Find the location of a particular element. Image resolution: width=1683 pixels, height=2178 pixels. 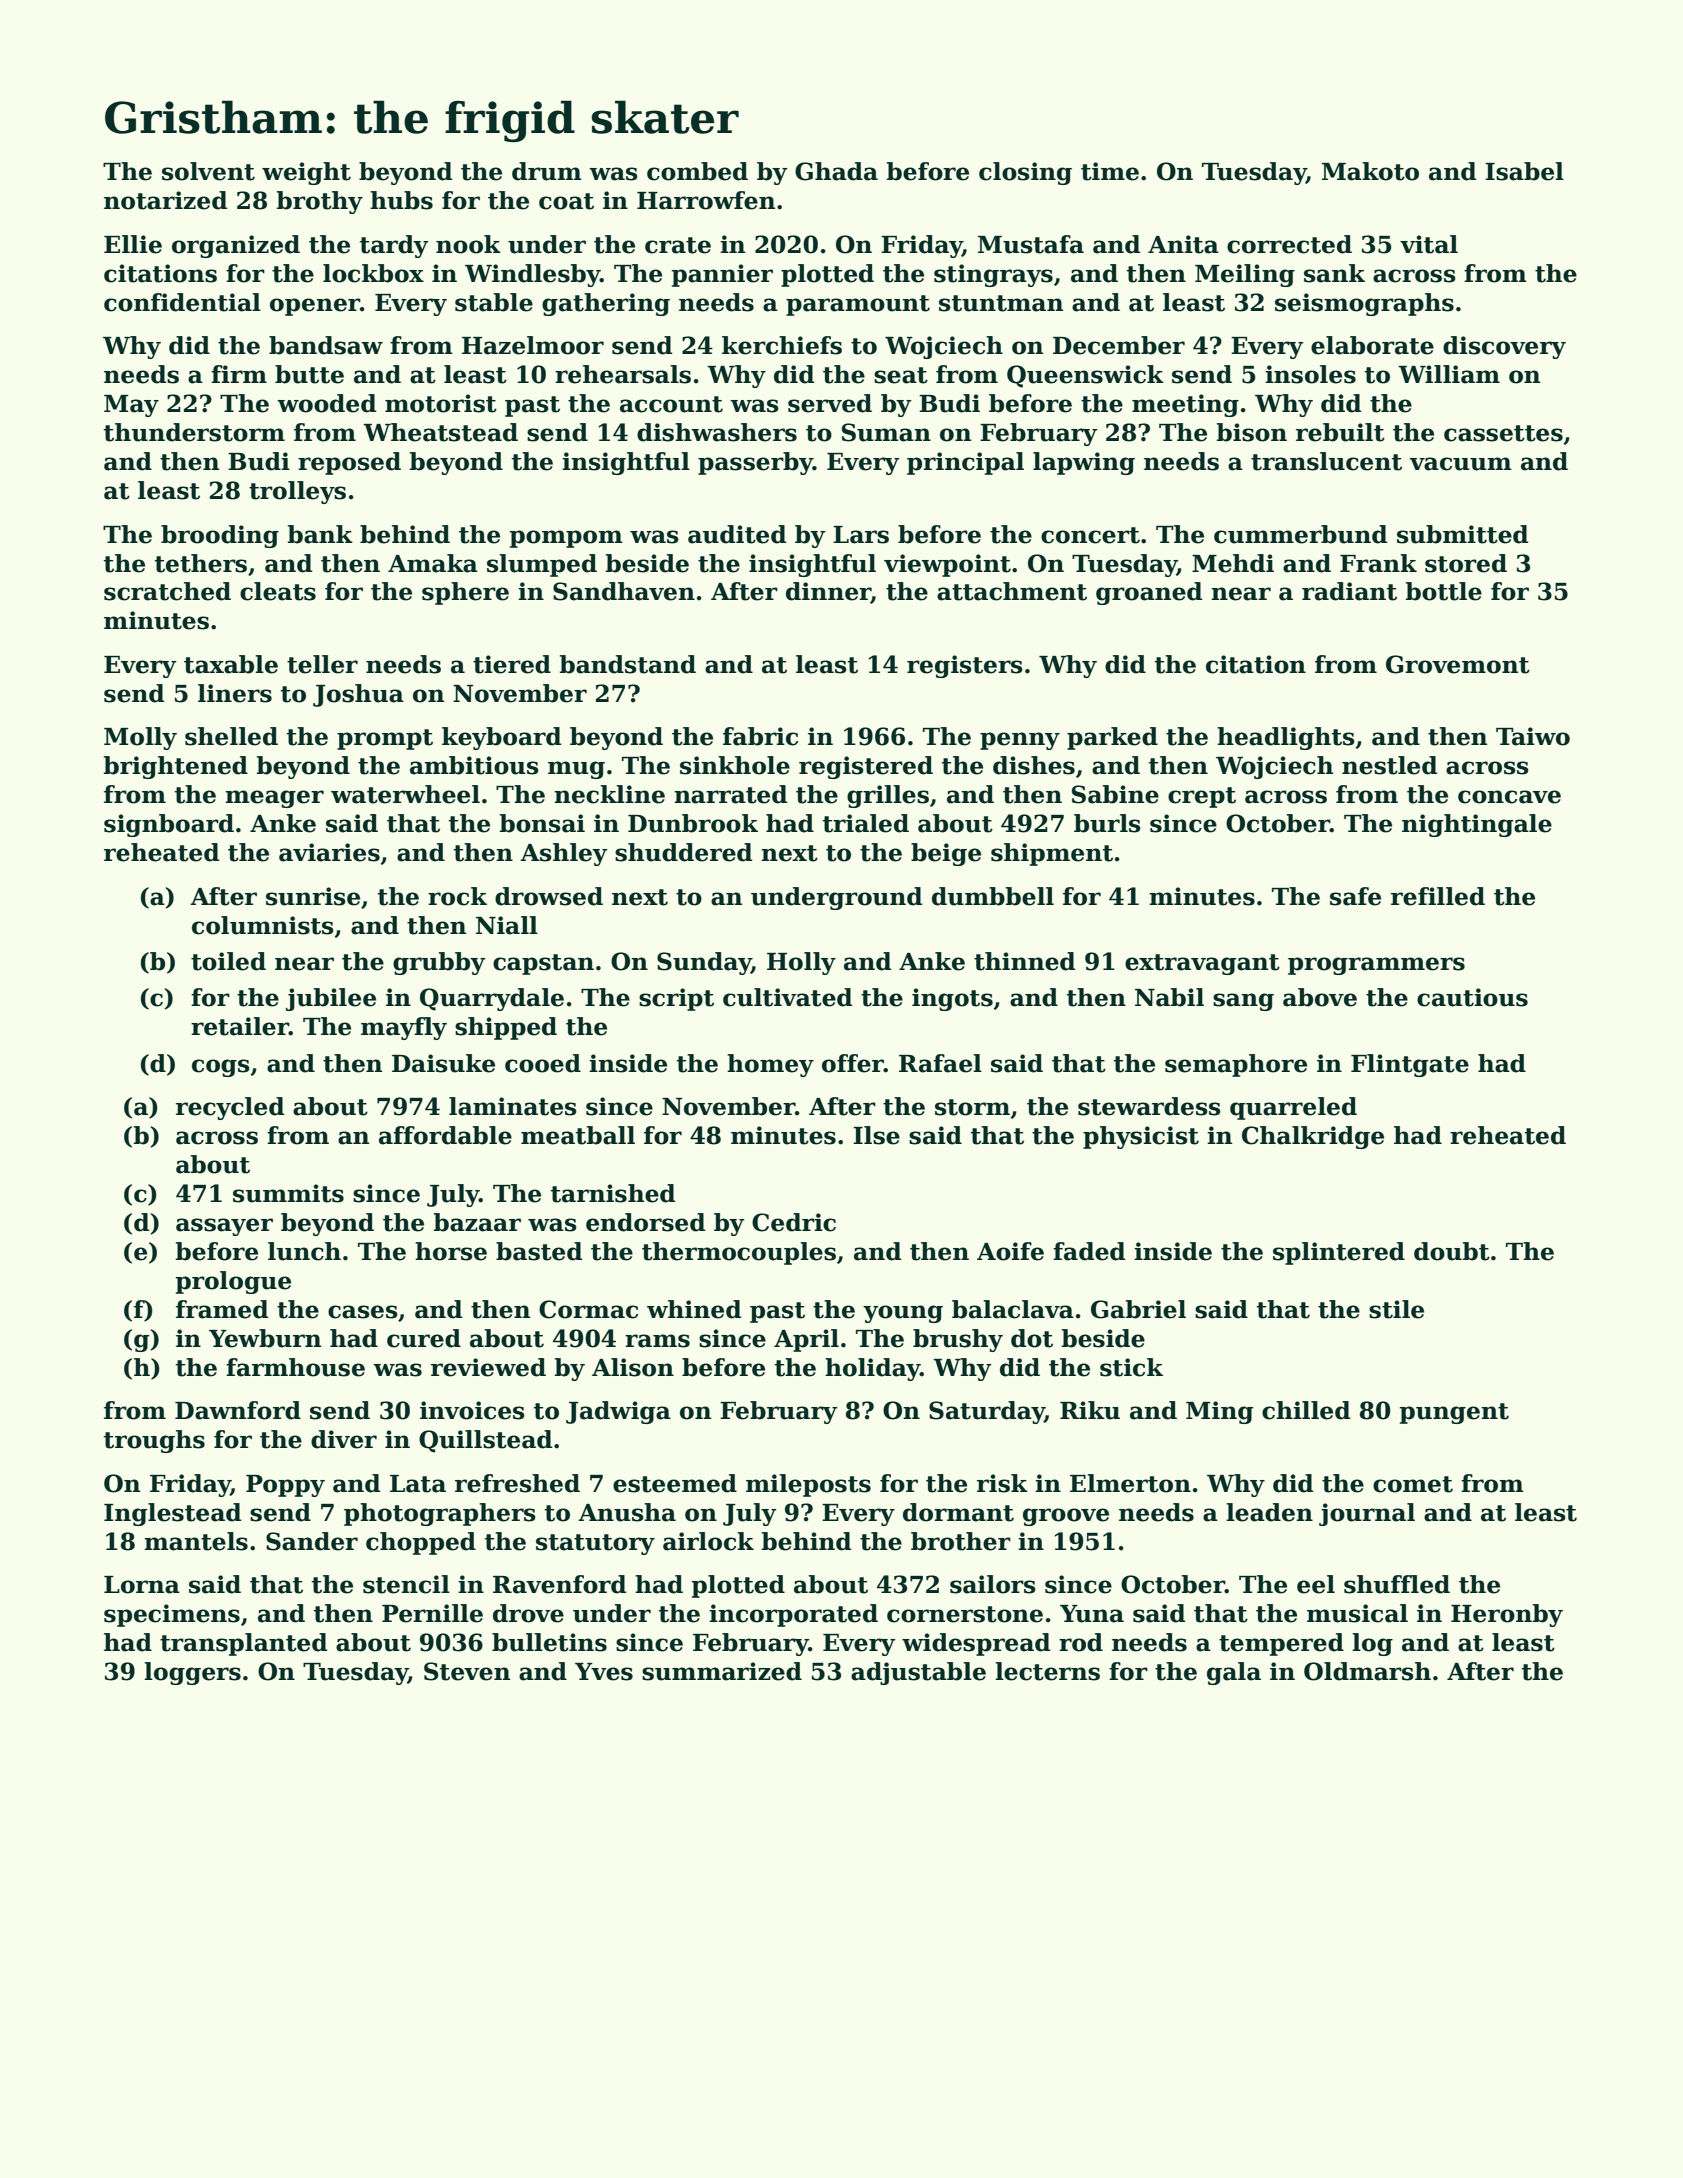

Ellie is located at coordinates (133, 244).
